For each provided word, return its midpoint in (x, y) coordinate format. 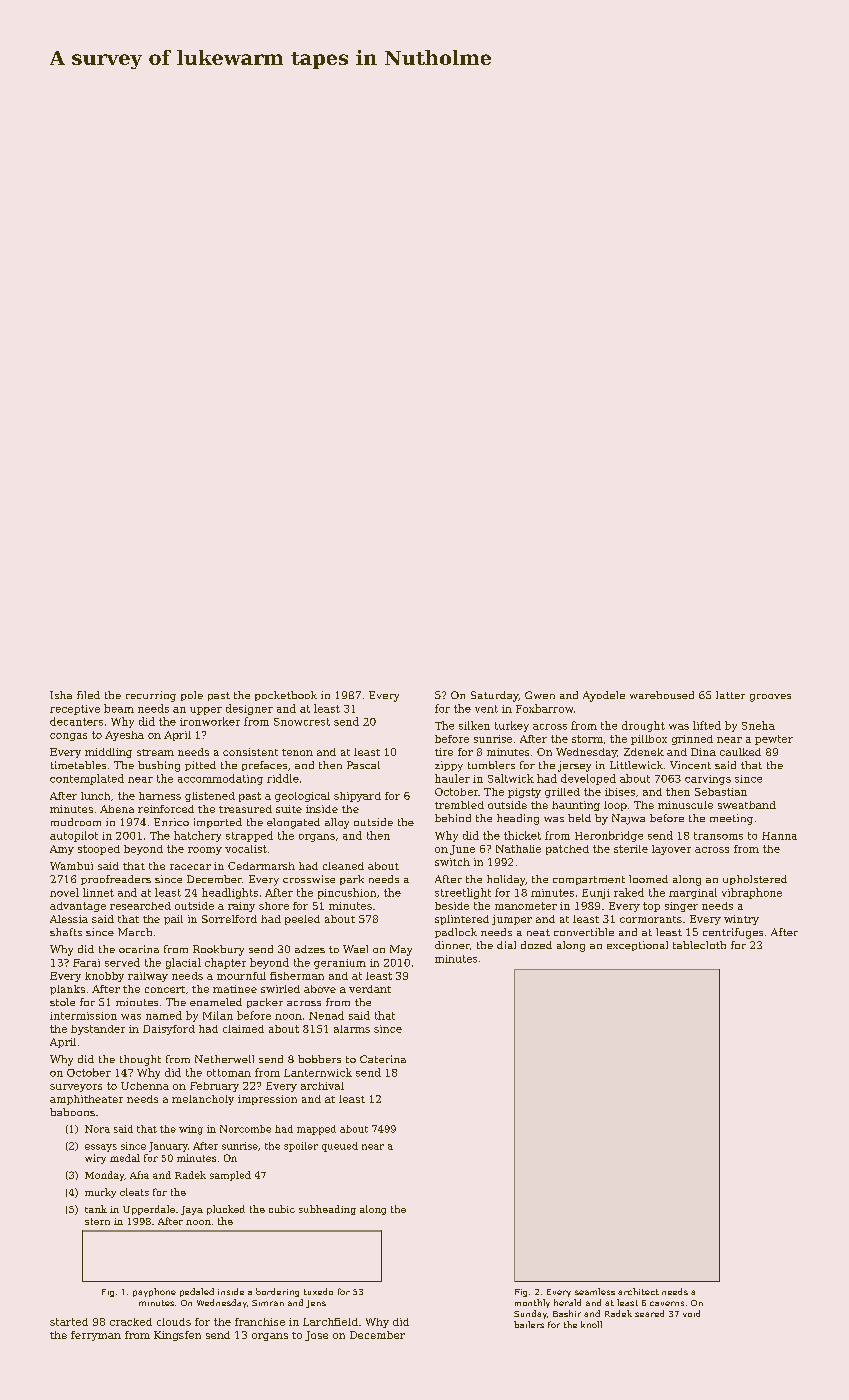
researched (140, 906)
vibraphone (752, 893)
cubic (282, 1209)
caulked (740, 752)
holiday (506, 880)
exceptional (637, 946)
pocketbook (286, 696)
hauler (452, 778)
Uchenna (145, 1086)
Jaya (192, 1210)
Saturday (495, 696)
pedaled (197, 1292)
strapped (249, 836)
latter (730, 695)
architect (638, 1291)
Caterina (383, 1059)
